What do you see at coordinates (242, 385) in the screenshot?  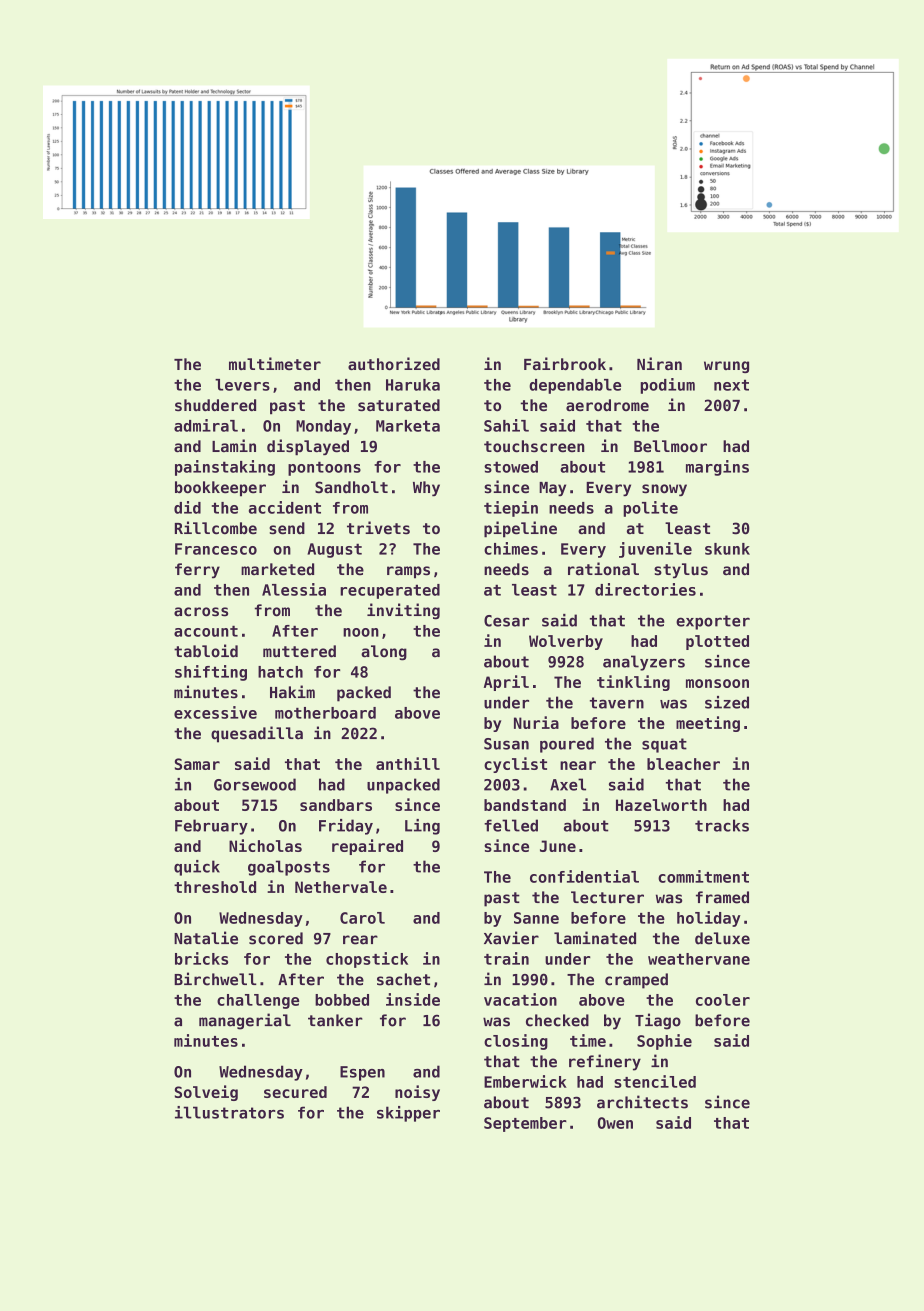 I see `levers` at bounding box center [242, 385].
